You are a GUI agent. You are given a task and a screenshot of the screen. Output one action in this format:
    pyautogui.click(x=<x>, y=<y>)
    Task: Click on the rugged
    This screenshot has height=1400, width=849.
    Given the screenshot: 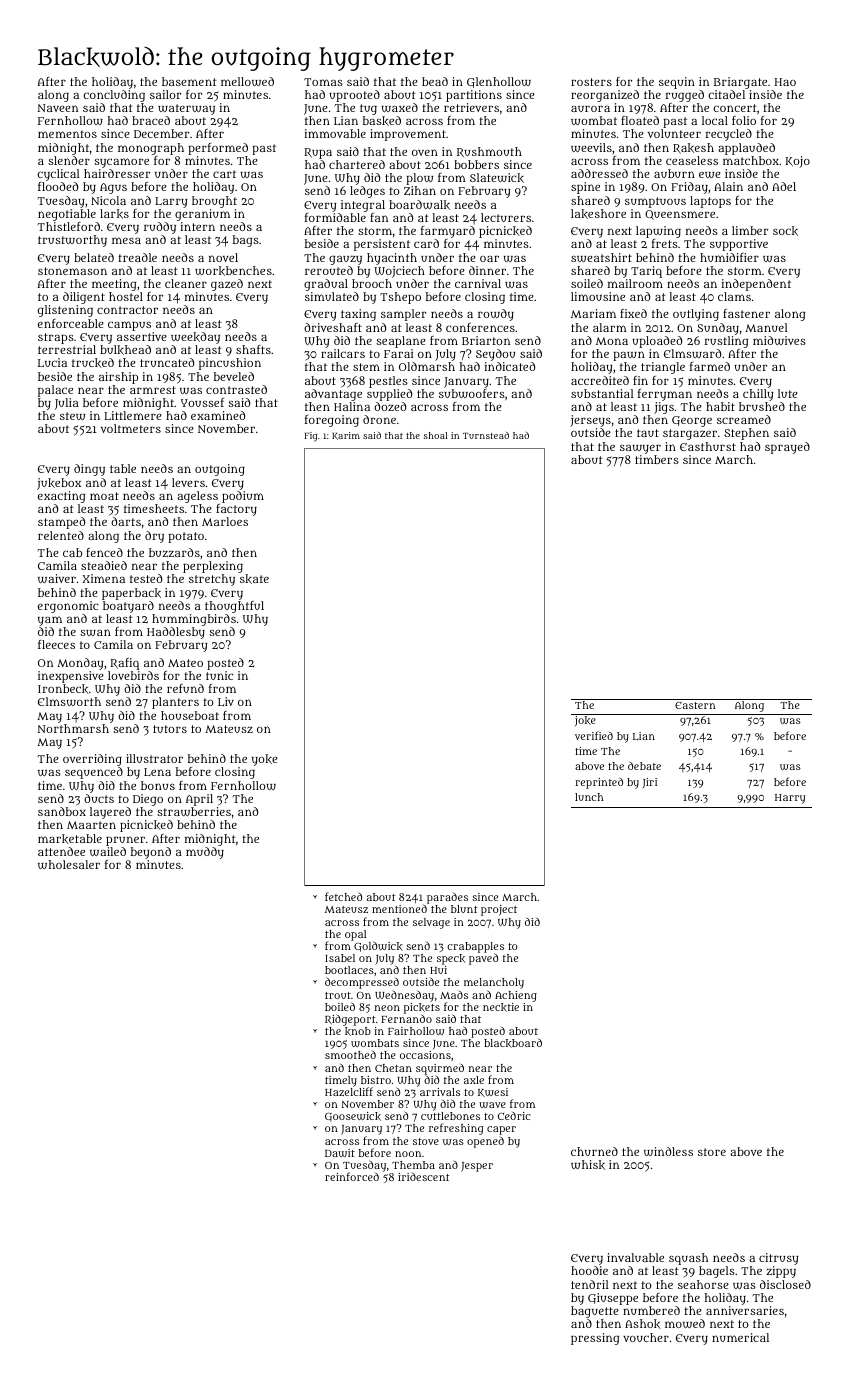 What is the action you would take?
    pyautogui.click(x=685, y=96)
